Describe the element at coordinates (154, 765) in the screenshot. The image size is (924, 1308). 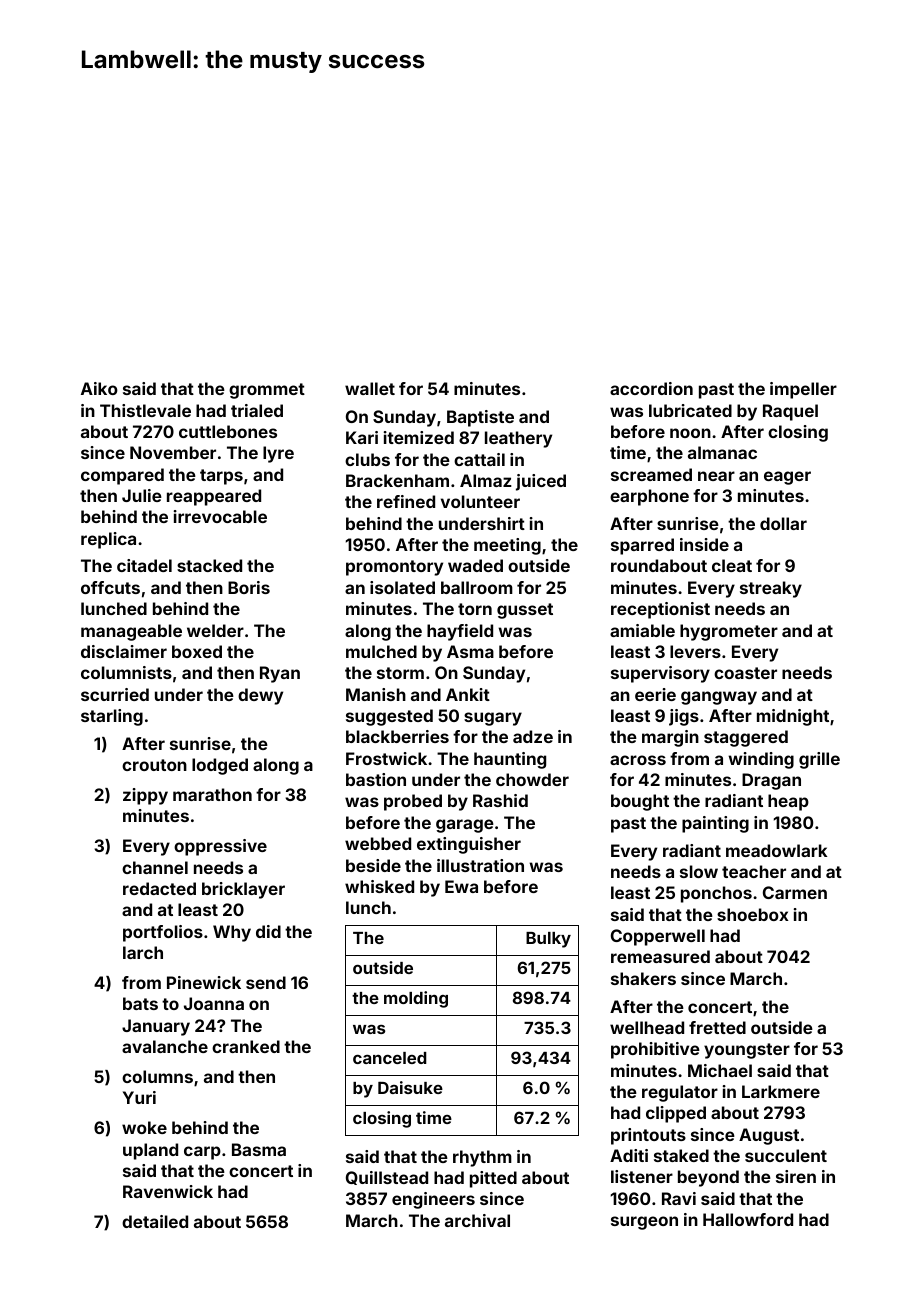
I see `crouton` at that location.
